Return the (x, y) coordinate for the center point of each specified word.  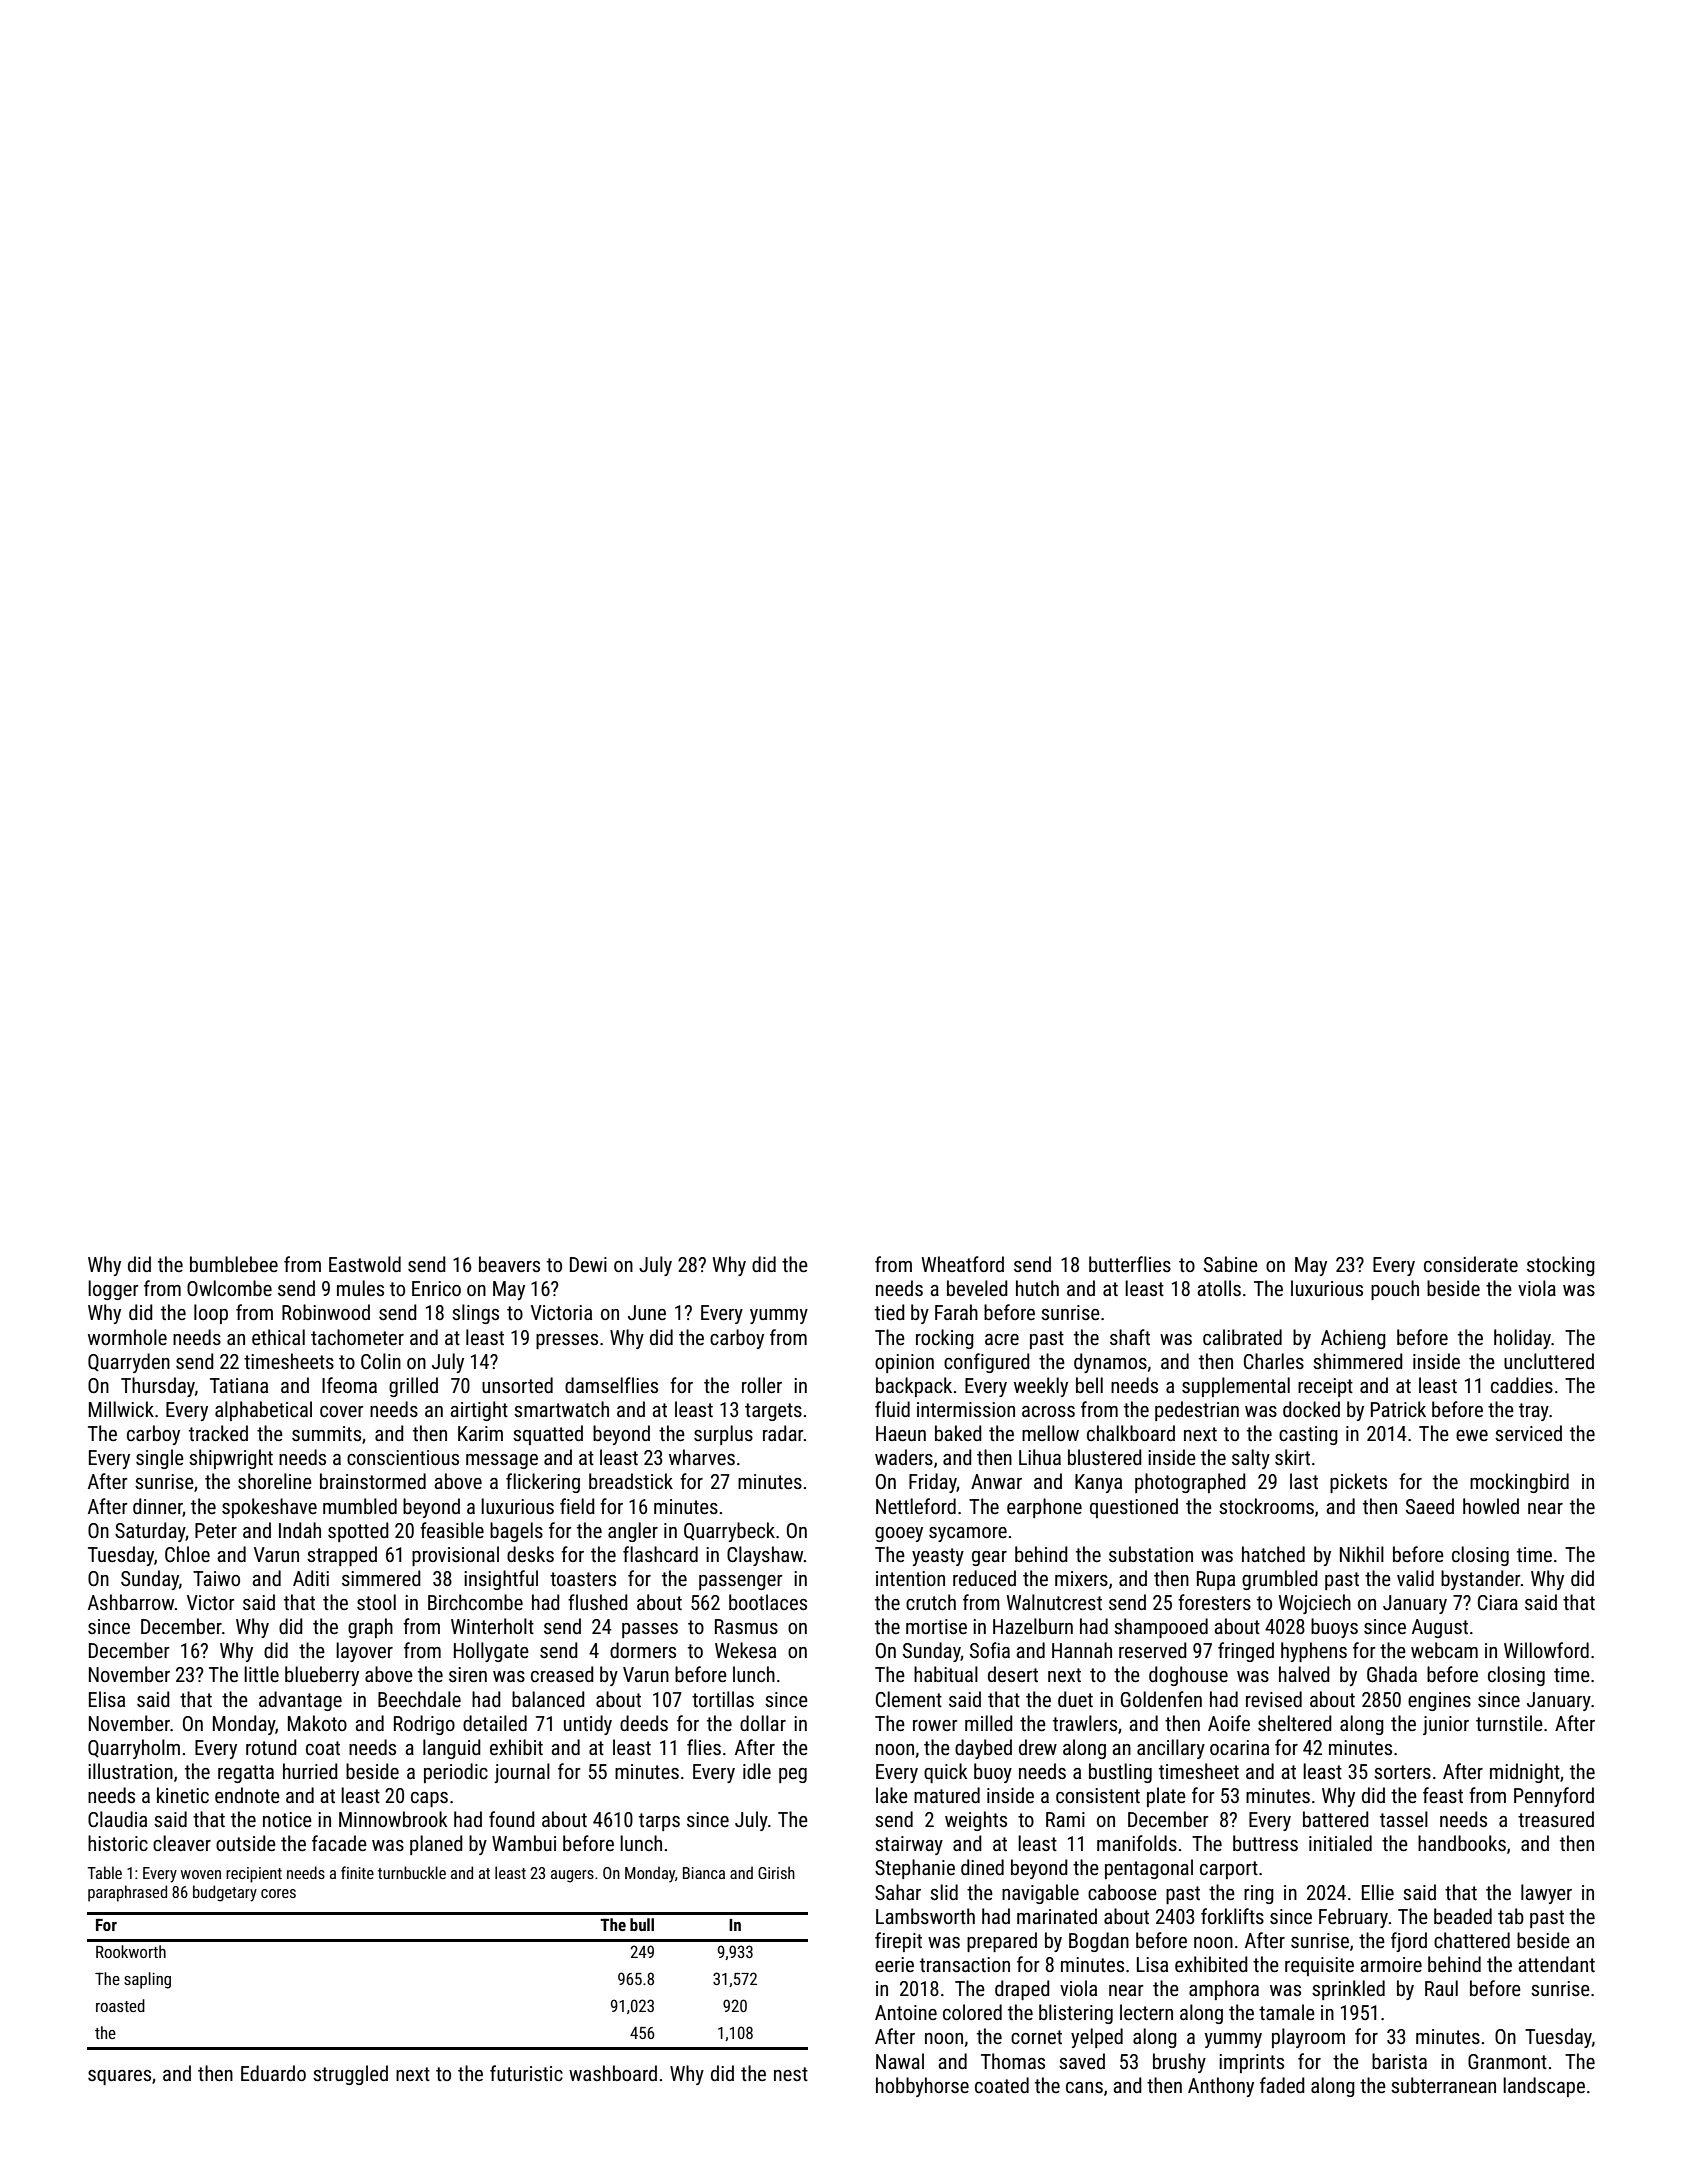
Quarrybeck (729, 1532)
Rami (1065, 1819)
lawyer (1546, 1894)
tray (1534, 1412)
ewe (1472, 1435)
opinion (904, 1363)
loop (211, 1314)
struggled (350, 2075)
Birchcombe (475, 1602)
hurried (310, 1771)
